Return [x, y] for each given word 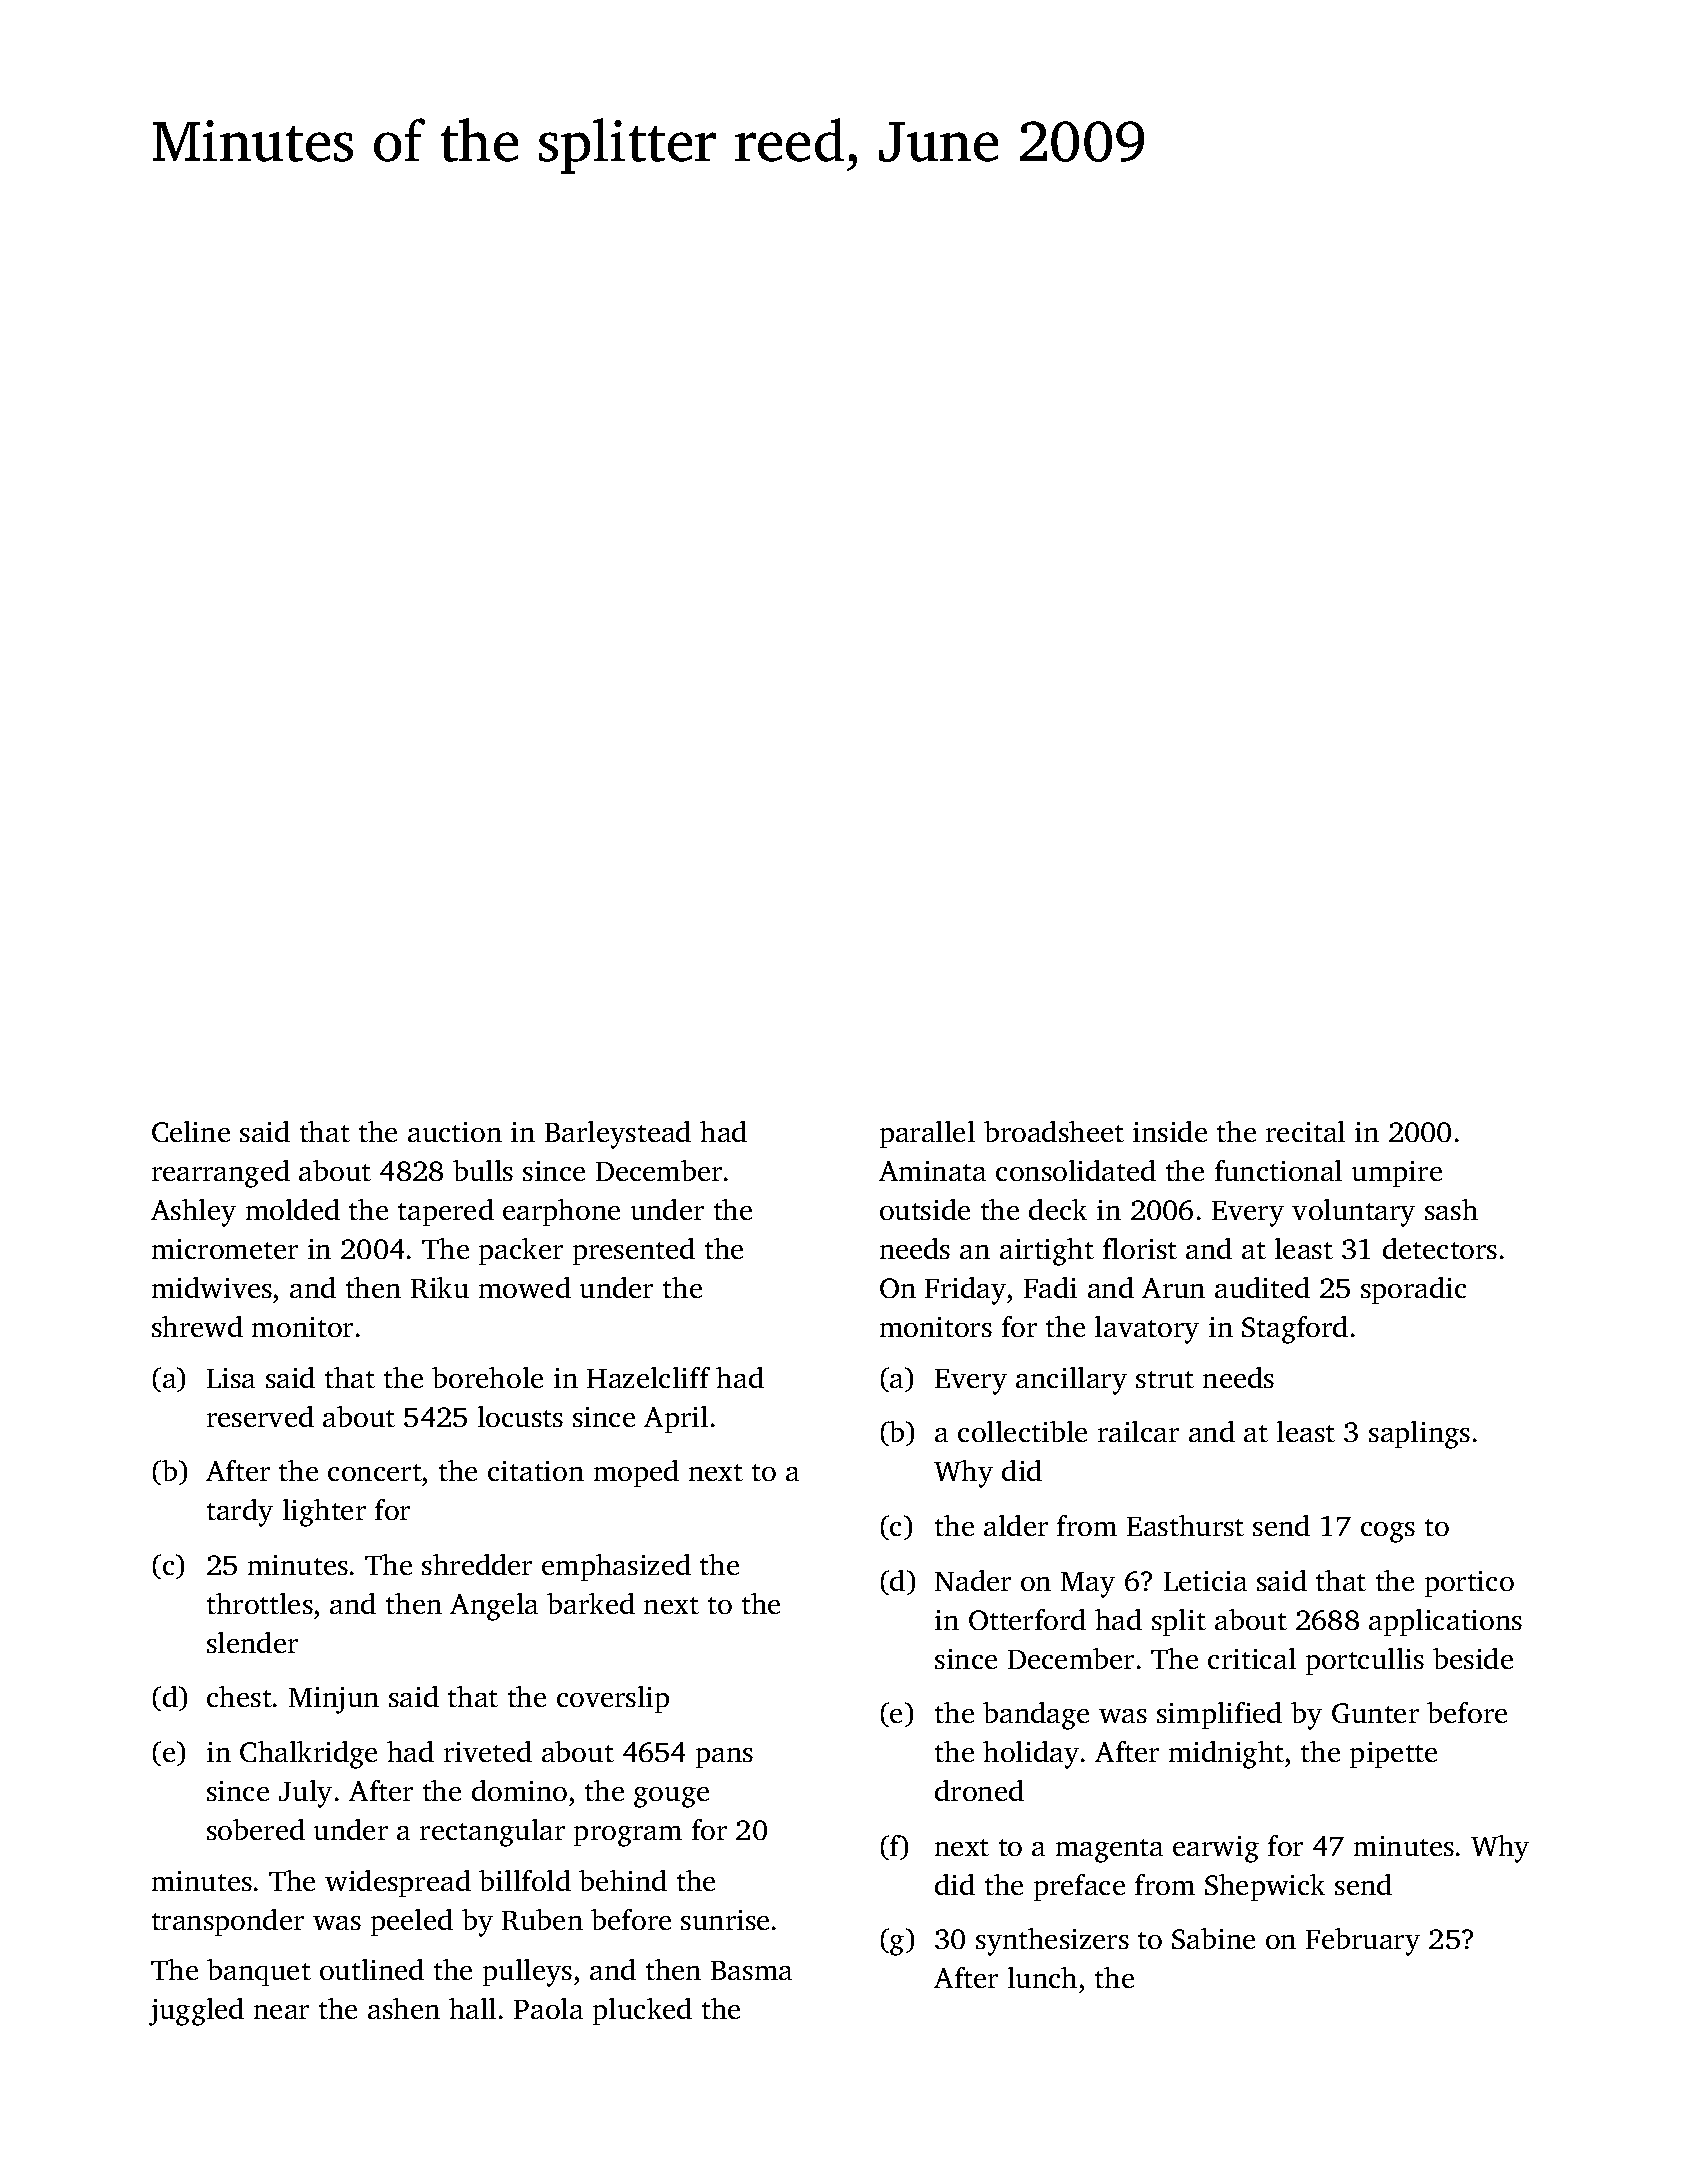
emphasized [616, 1567]
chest [239, 1696]
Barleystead [618, 1135]
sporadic [1413, 1290]
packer [521, 1251]
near [281, 2012]
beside [1473, 1658]
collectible [1022, 1431]
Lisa [231, 1378]
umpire [1397, 1174]
